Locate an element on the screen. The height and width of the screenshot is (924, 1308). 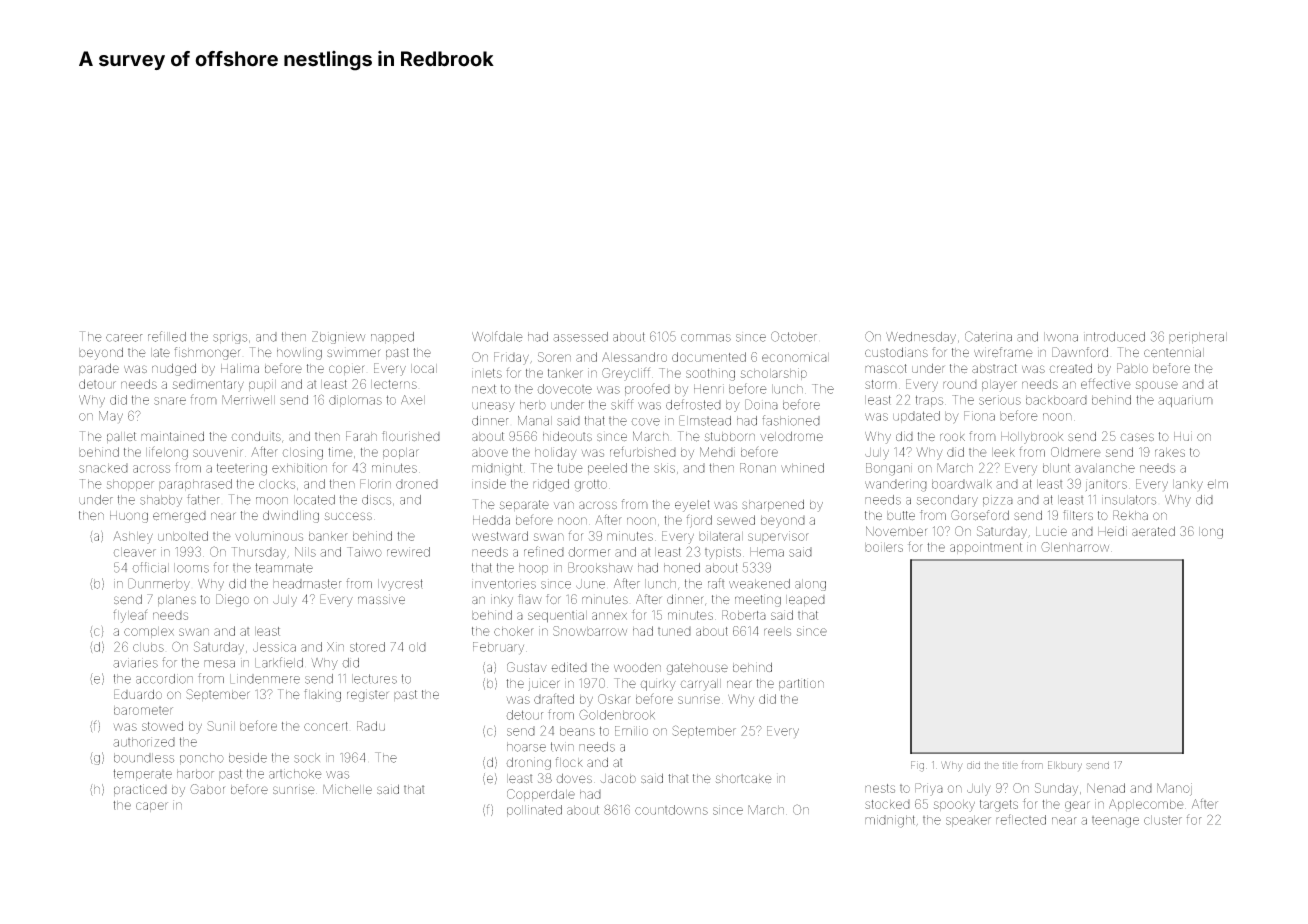
Alessandro is located at coordinates (634, 357).
